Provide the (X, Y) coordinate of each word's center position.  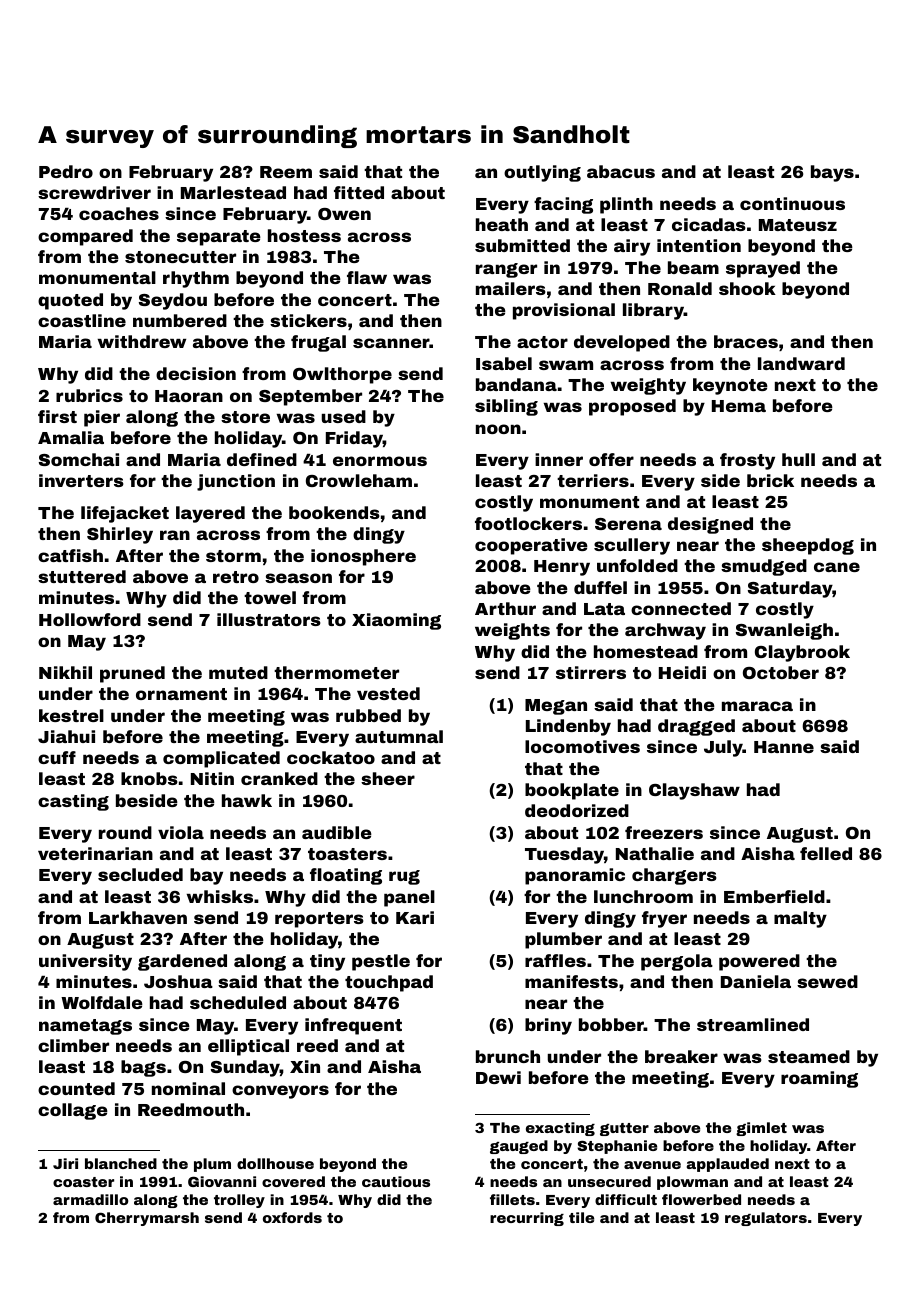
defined (262, 459)
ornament (181, 694)
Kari (415, 917)
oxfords (292, 1217)
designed (710, 525)
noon (498, 429)
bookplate (572, 791)
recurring (527, 1219)
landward (801, 363)
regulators (766, 1219)
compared (85, 237)
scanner (391, 343)
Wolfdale (102, 1002)
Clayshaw (694, 791)
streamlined (753, 1024)
